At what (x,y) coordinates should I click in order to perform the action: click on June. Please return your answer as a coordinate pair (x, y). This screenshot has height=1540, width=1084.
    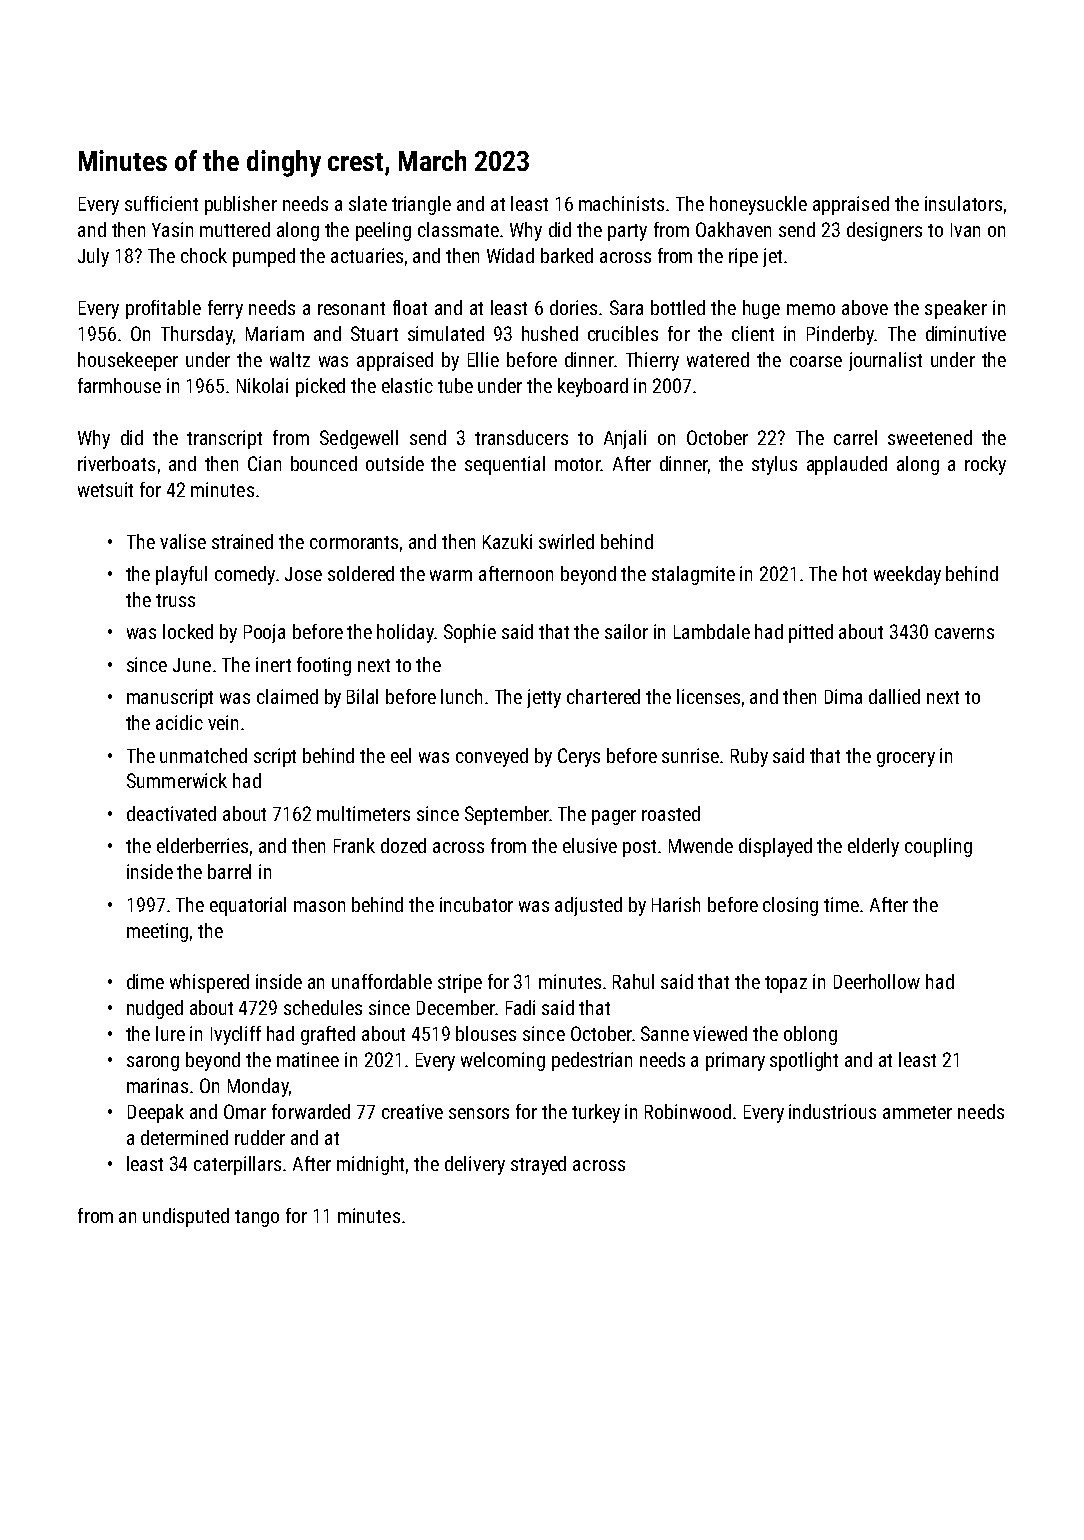
    Looking at the image, I should click on (192, 665).
